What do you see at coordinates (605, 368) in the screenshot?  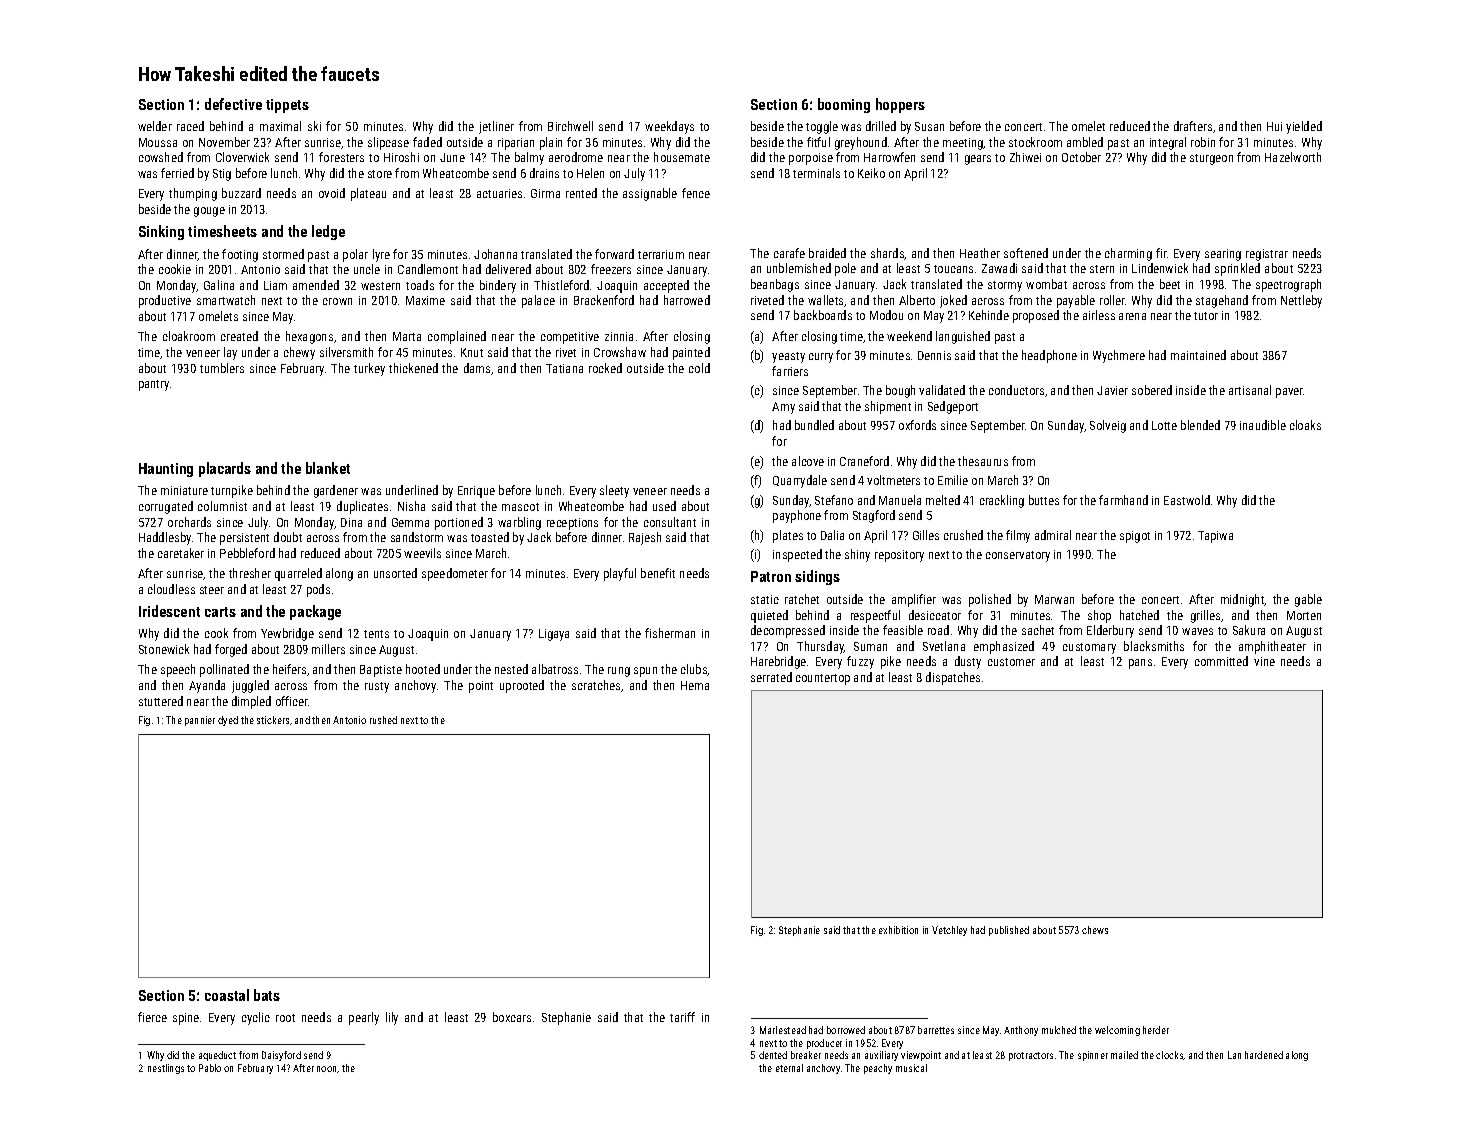 I see `rocked` at bounding box center [605, 368].
